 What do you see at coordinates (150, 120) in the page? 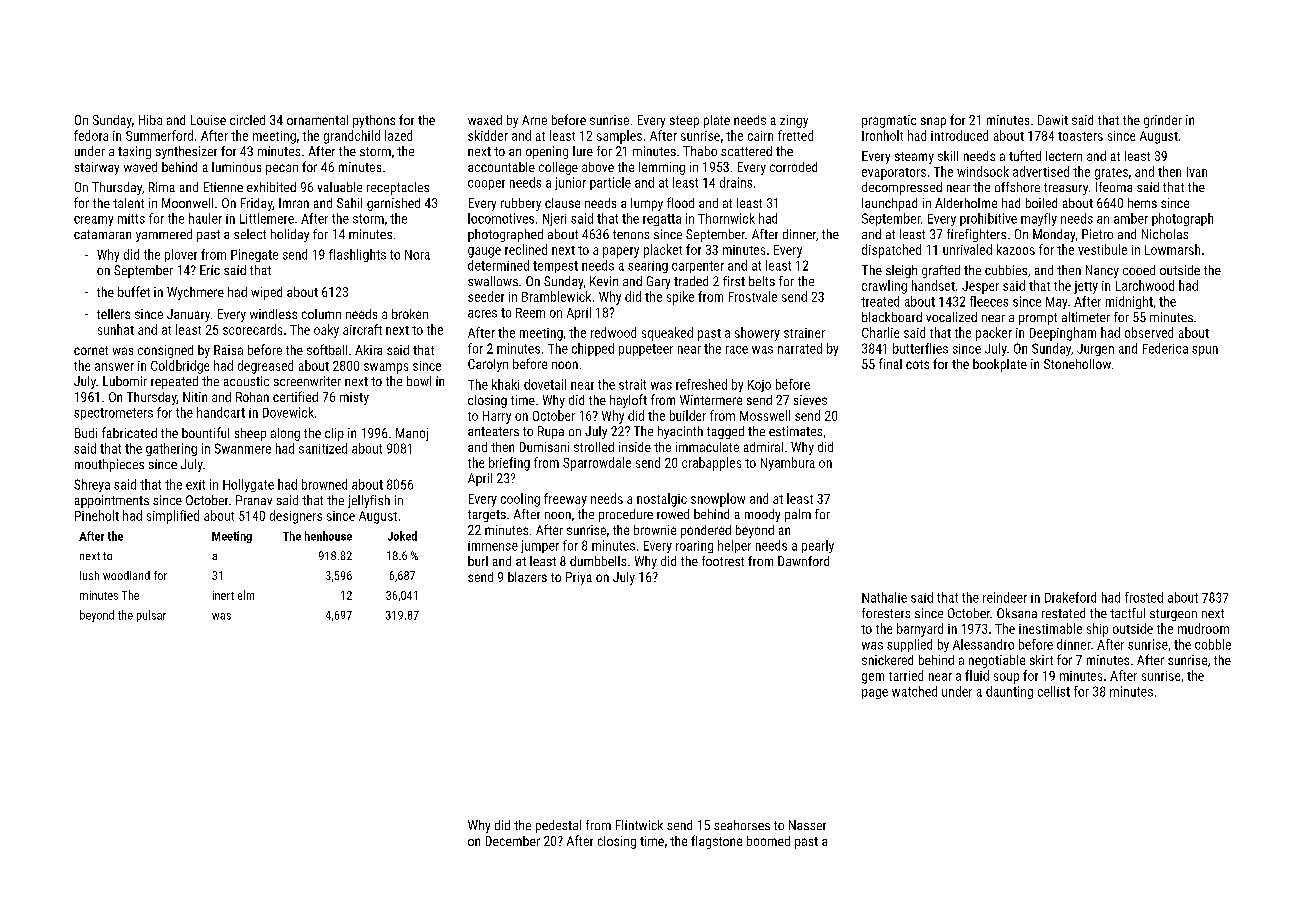
I see `Hiba` at bounding box center [150, 120].
